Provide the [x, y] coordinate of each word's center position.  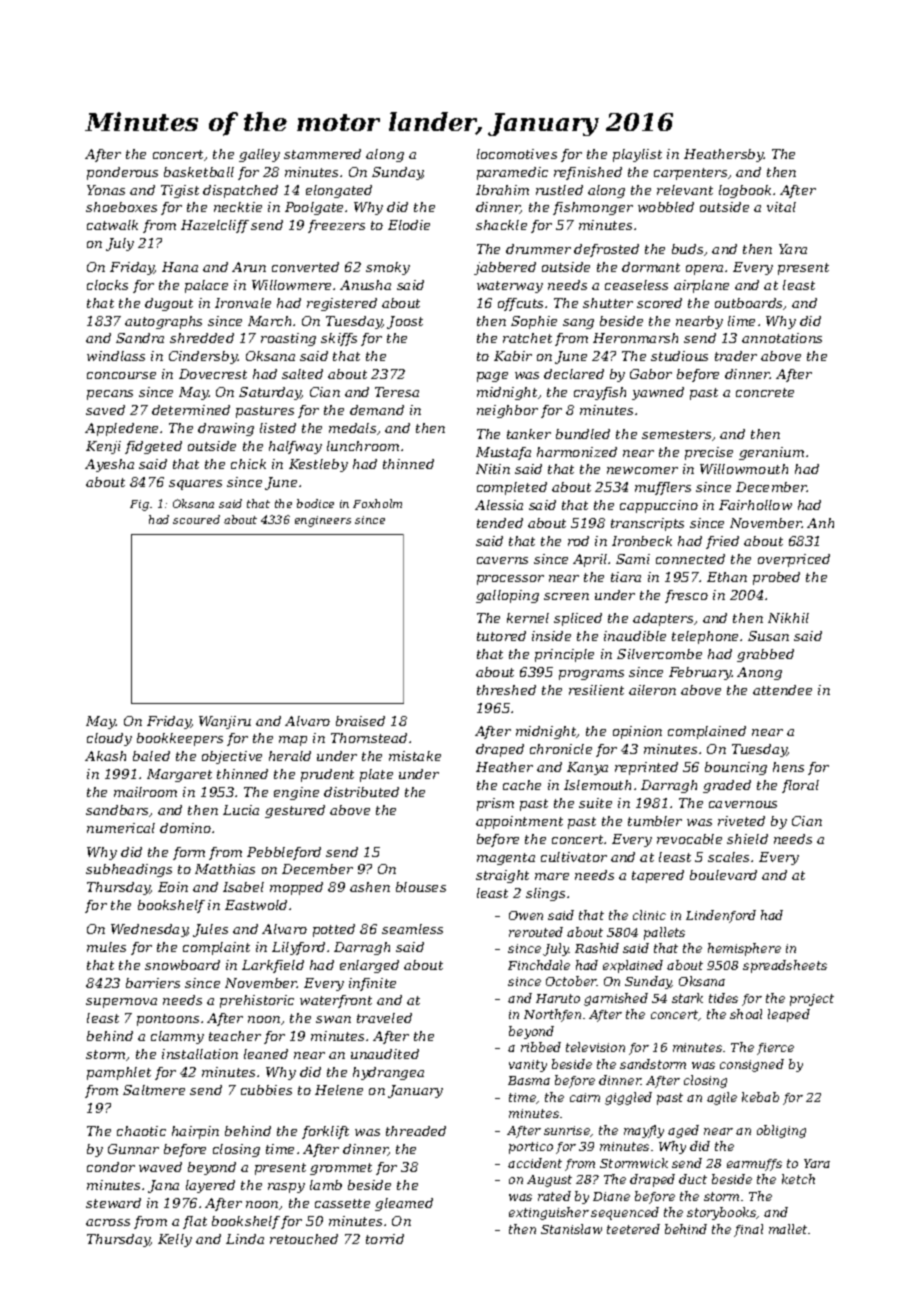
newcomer [642, 470]
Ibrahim [502, 190]
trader [736, 356]
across [108, 1222]
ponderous [122, 173]
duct [693, 1179]
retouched [304, 1239]
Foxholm [377, 503]
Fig [139, 505]
